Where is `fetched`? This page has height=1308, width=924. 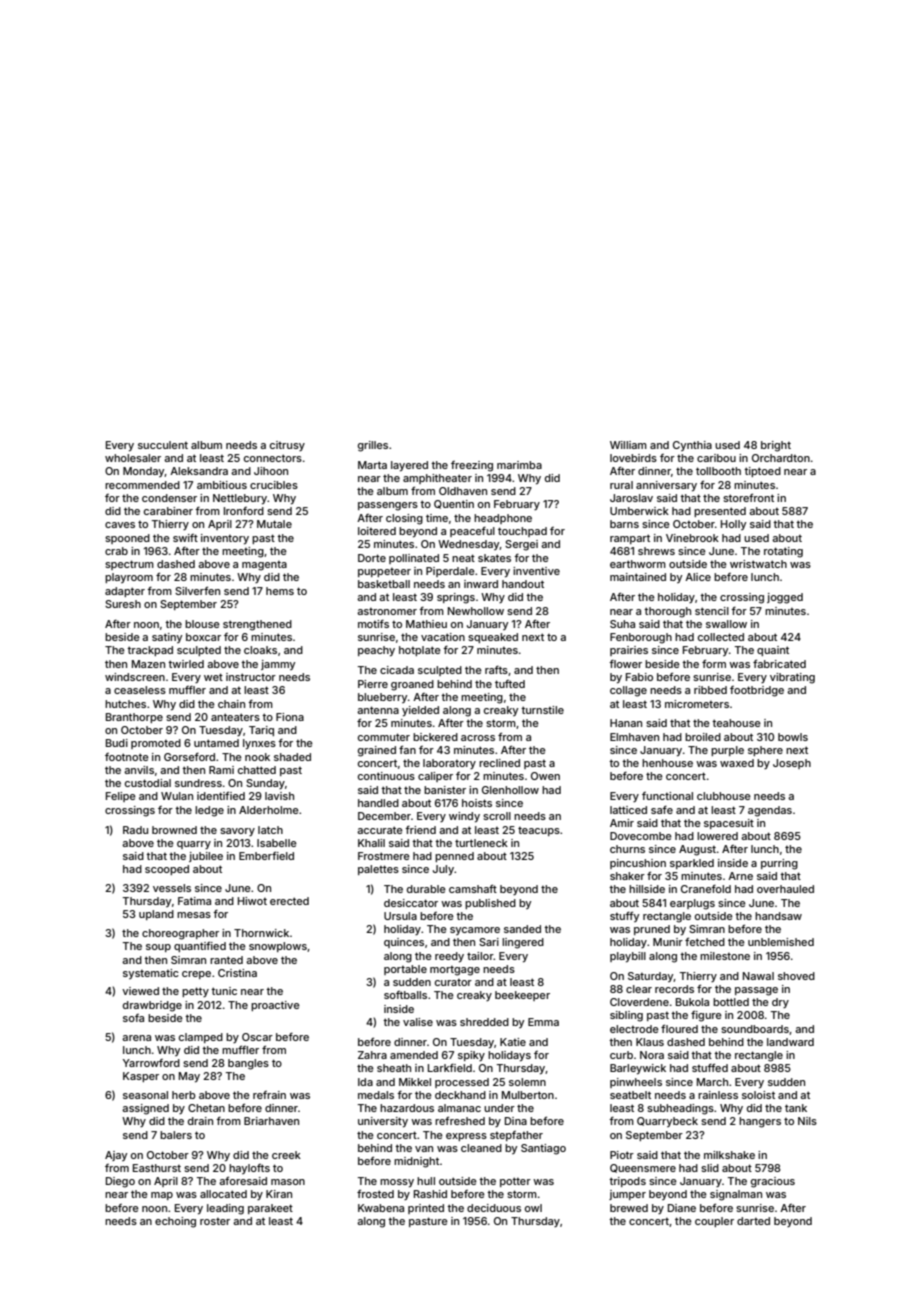
fetched is located at coordinates (705, 941).
